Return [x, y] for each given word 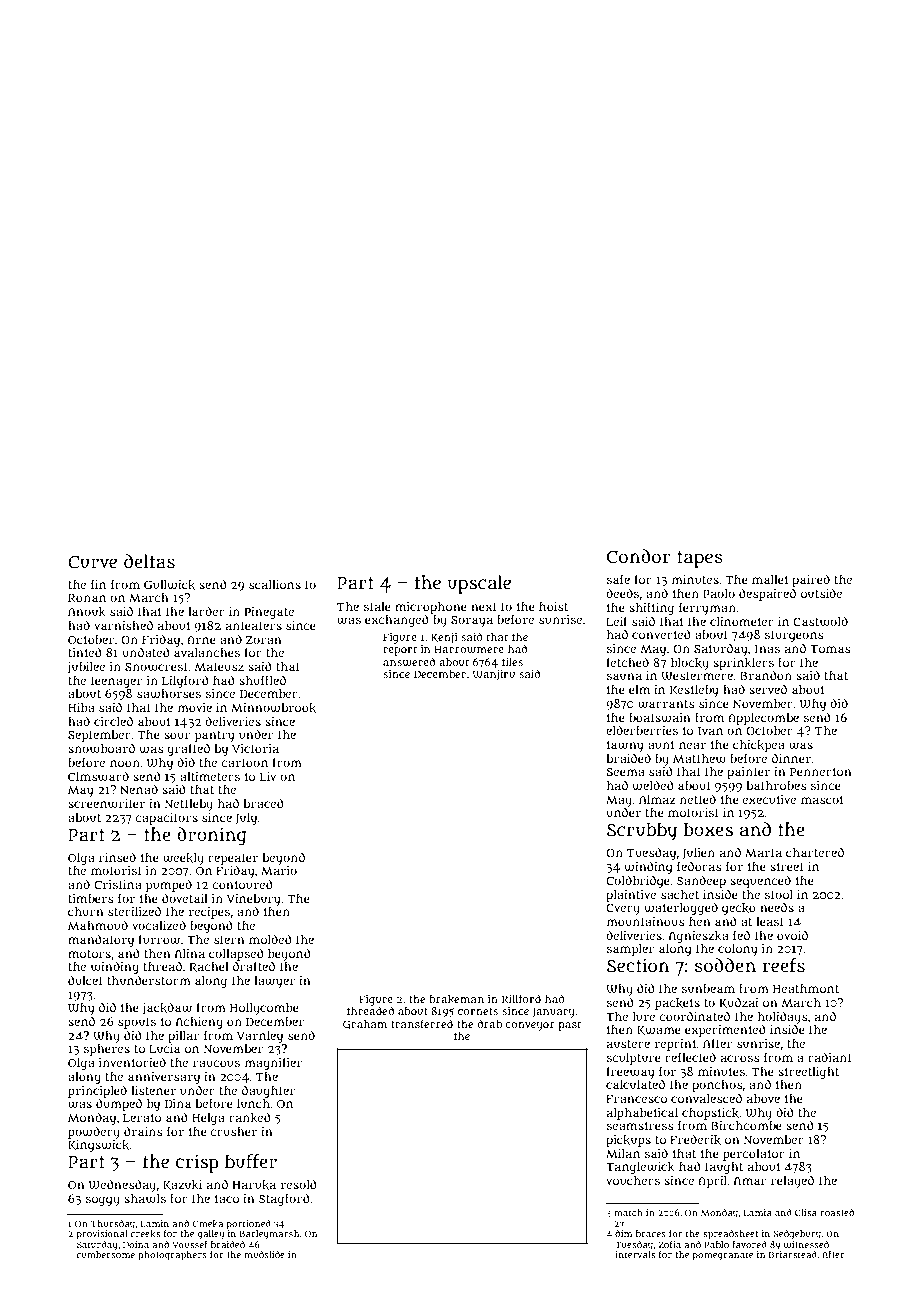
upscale [479, 584]
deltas [149, 561]
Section [638, 965]
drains [143, 1131]
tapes [700, 559]
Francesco [636, 1099]
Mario [279, 870]
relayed [792, 1181]
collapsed [236, 954]
